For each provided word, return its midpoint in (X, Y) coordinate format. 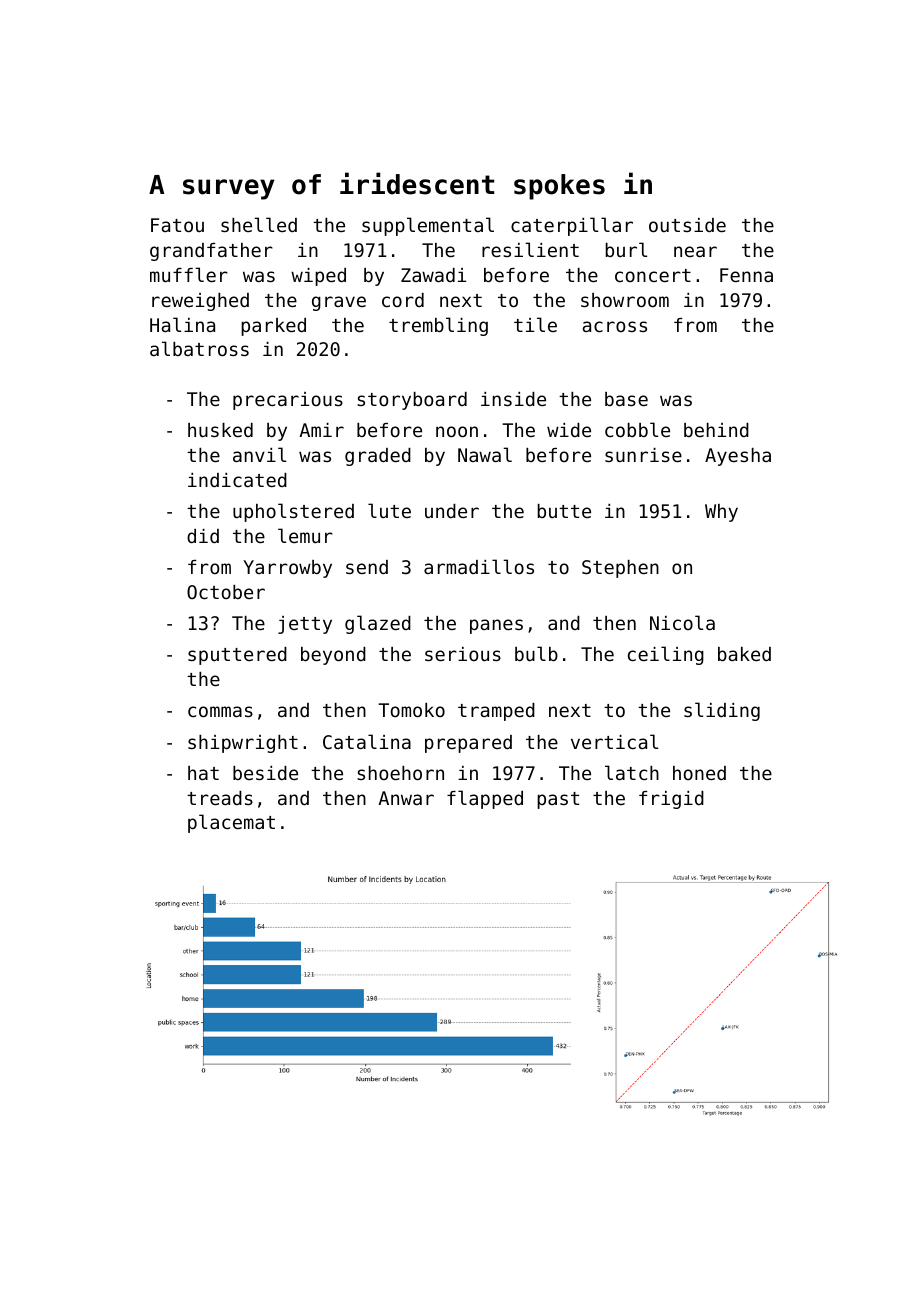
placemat (231, 823)
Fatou (177, 225)
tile (535, 324)
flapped (485, 799)
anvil (259, 454)
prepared (468, 744)
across (615, 326)
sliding (722, 711)
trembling (438, 326)
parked (273, 327)
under (452, 511)
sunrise (643, 455)
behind (716, 430)
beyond (333, 656)
